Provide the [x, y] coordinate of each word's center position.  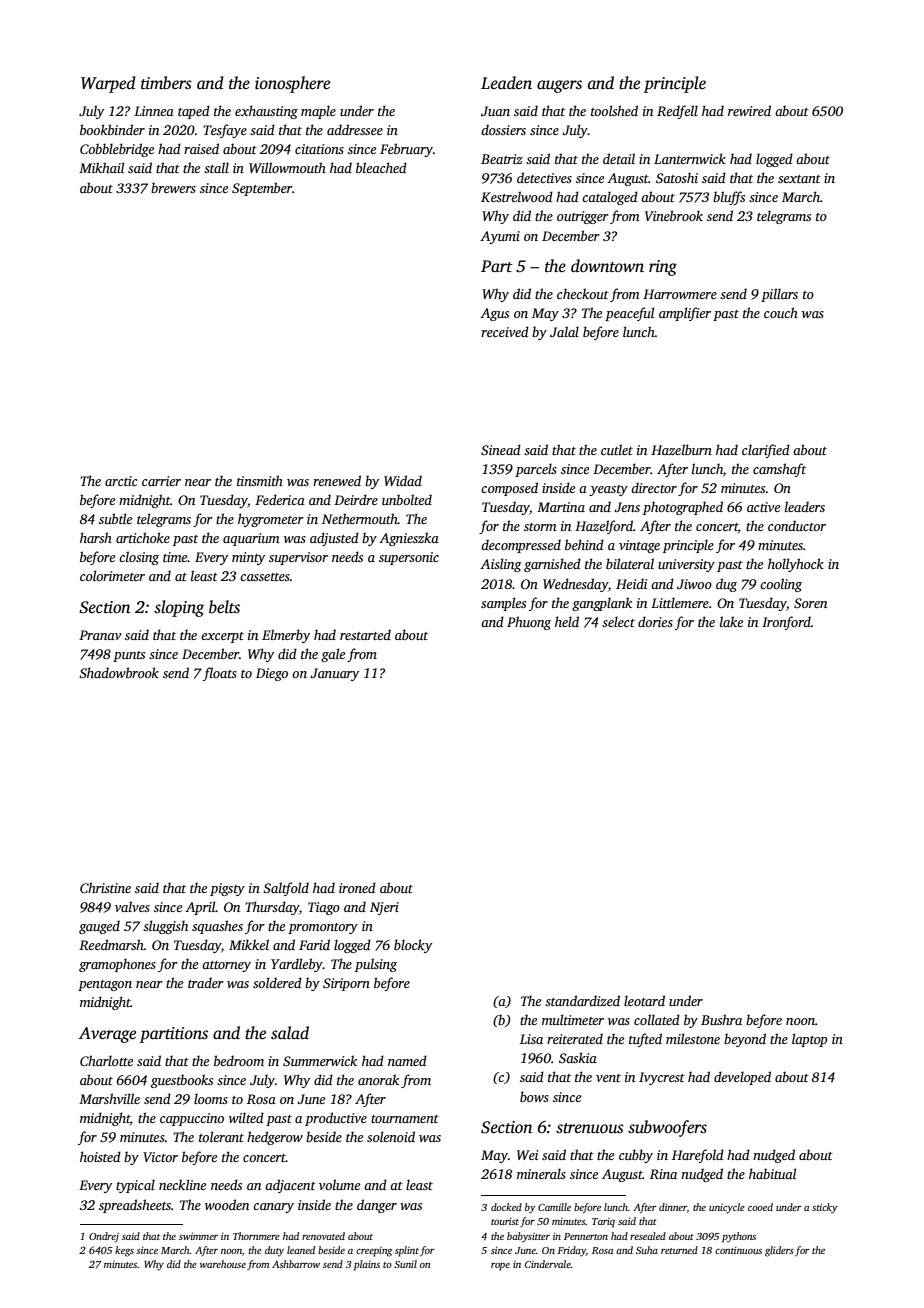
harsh [96, 537]
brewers [173, 187]
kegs [124, 1251]
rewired [749, 110]
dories [655, 621]
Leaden [506, 83]
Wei [527, 1155]
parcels [536, 470]
